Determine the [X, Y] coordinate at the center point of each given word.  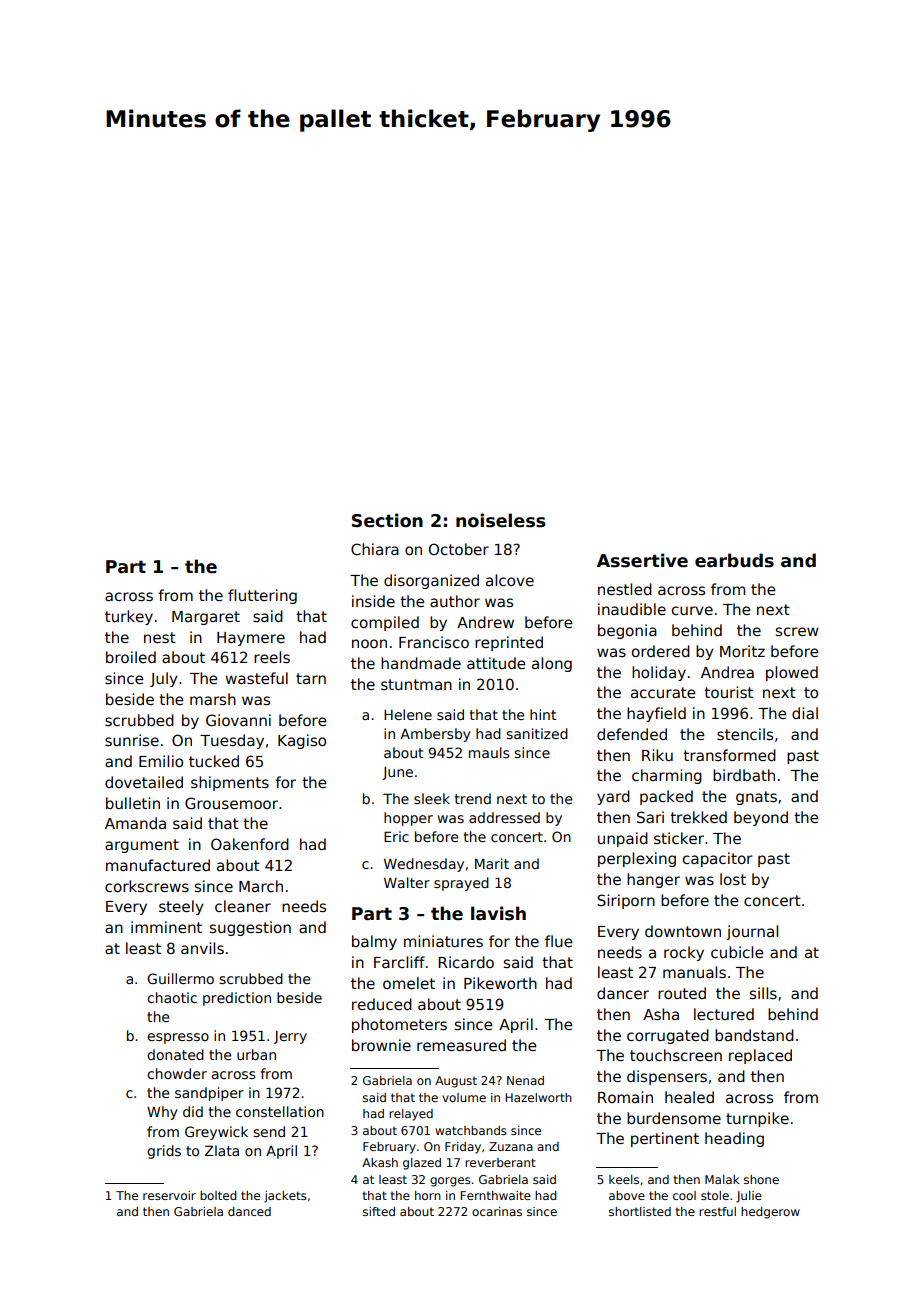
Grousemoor [231, 803]
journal [752, 932]
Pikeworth [500, 983]
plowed [792, 673]
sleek [432, 798]
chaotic [172, 997]
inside [373, 601]
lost [733, 879]
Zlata [222, 1150]
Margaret [206, 618]
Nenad [525, 1080]
